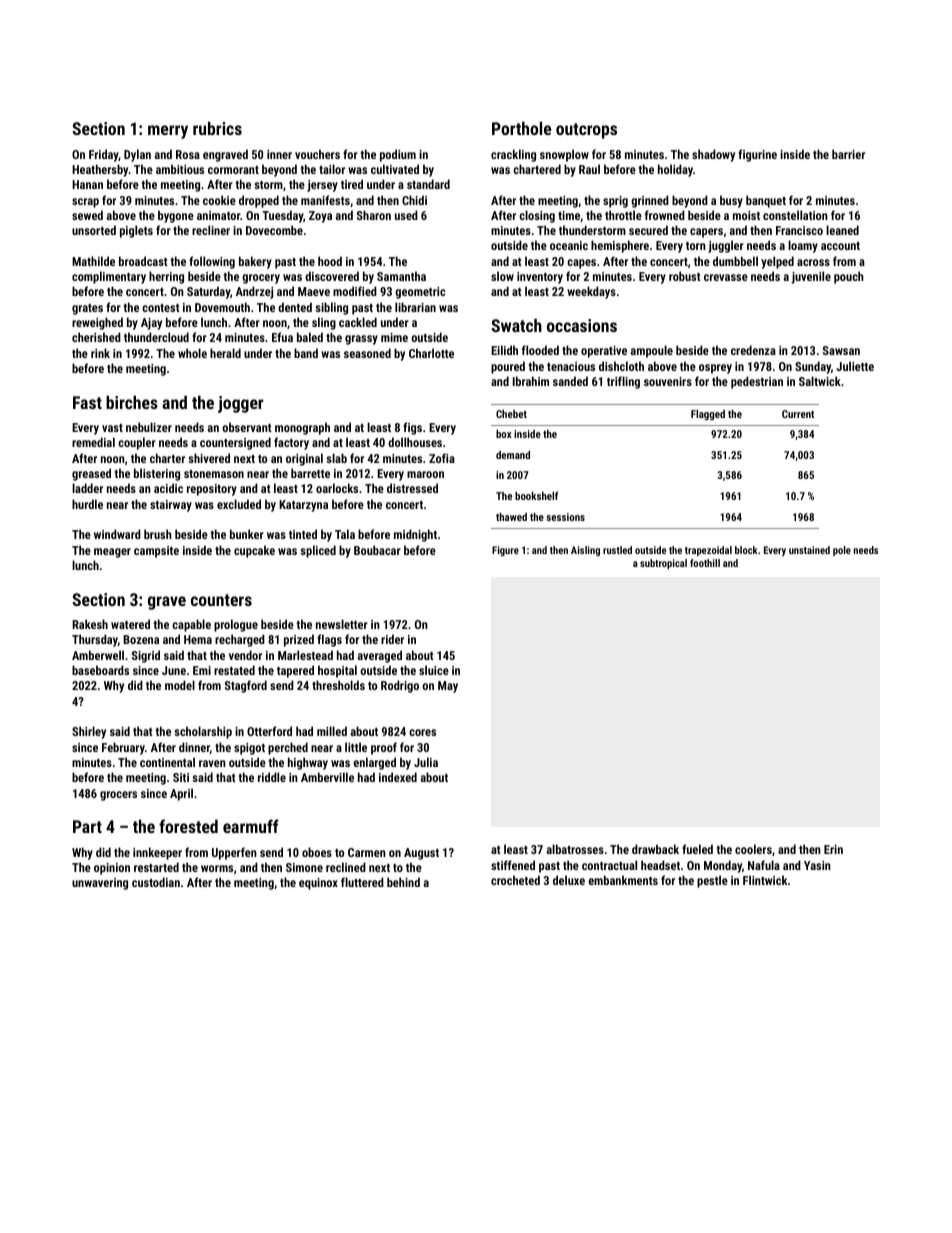 This screenshot has height=1233, width=952. Describe the element at coordinates (842, 551) in the screenshot. I see `pole` at that location.
